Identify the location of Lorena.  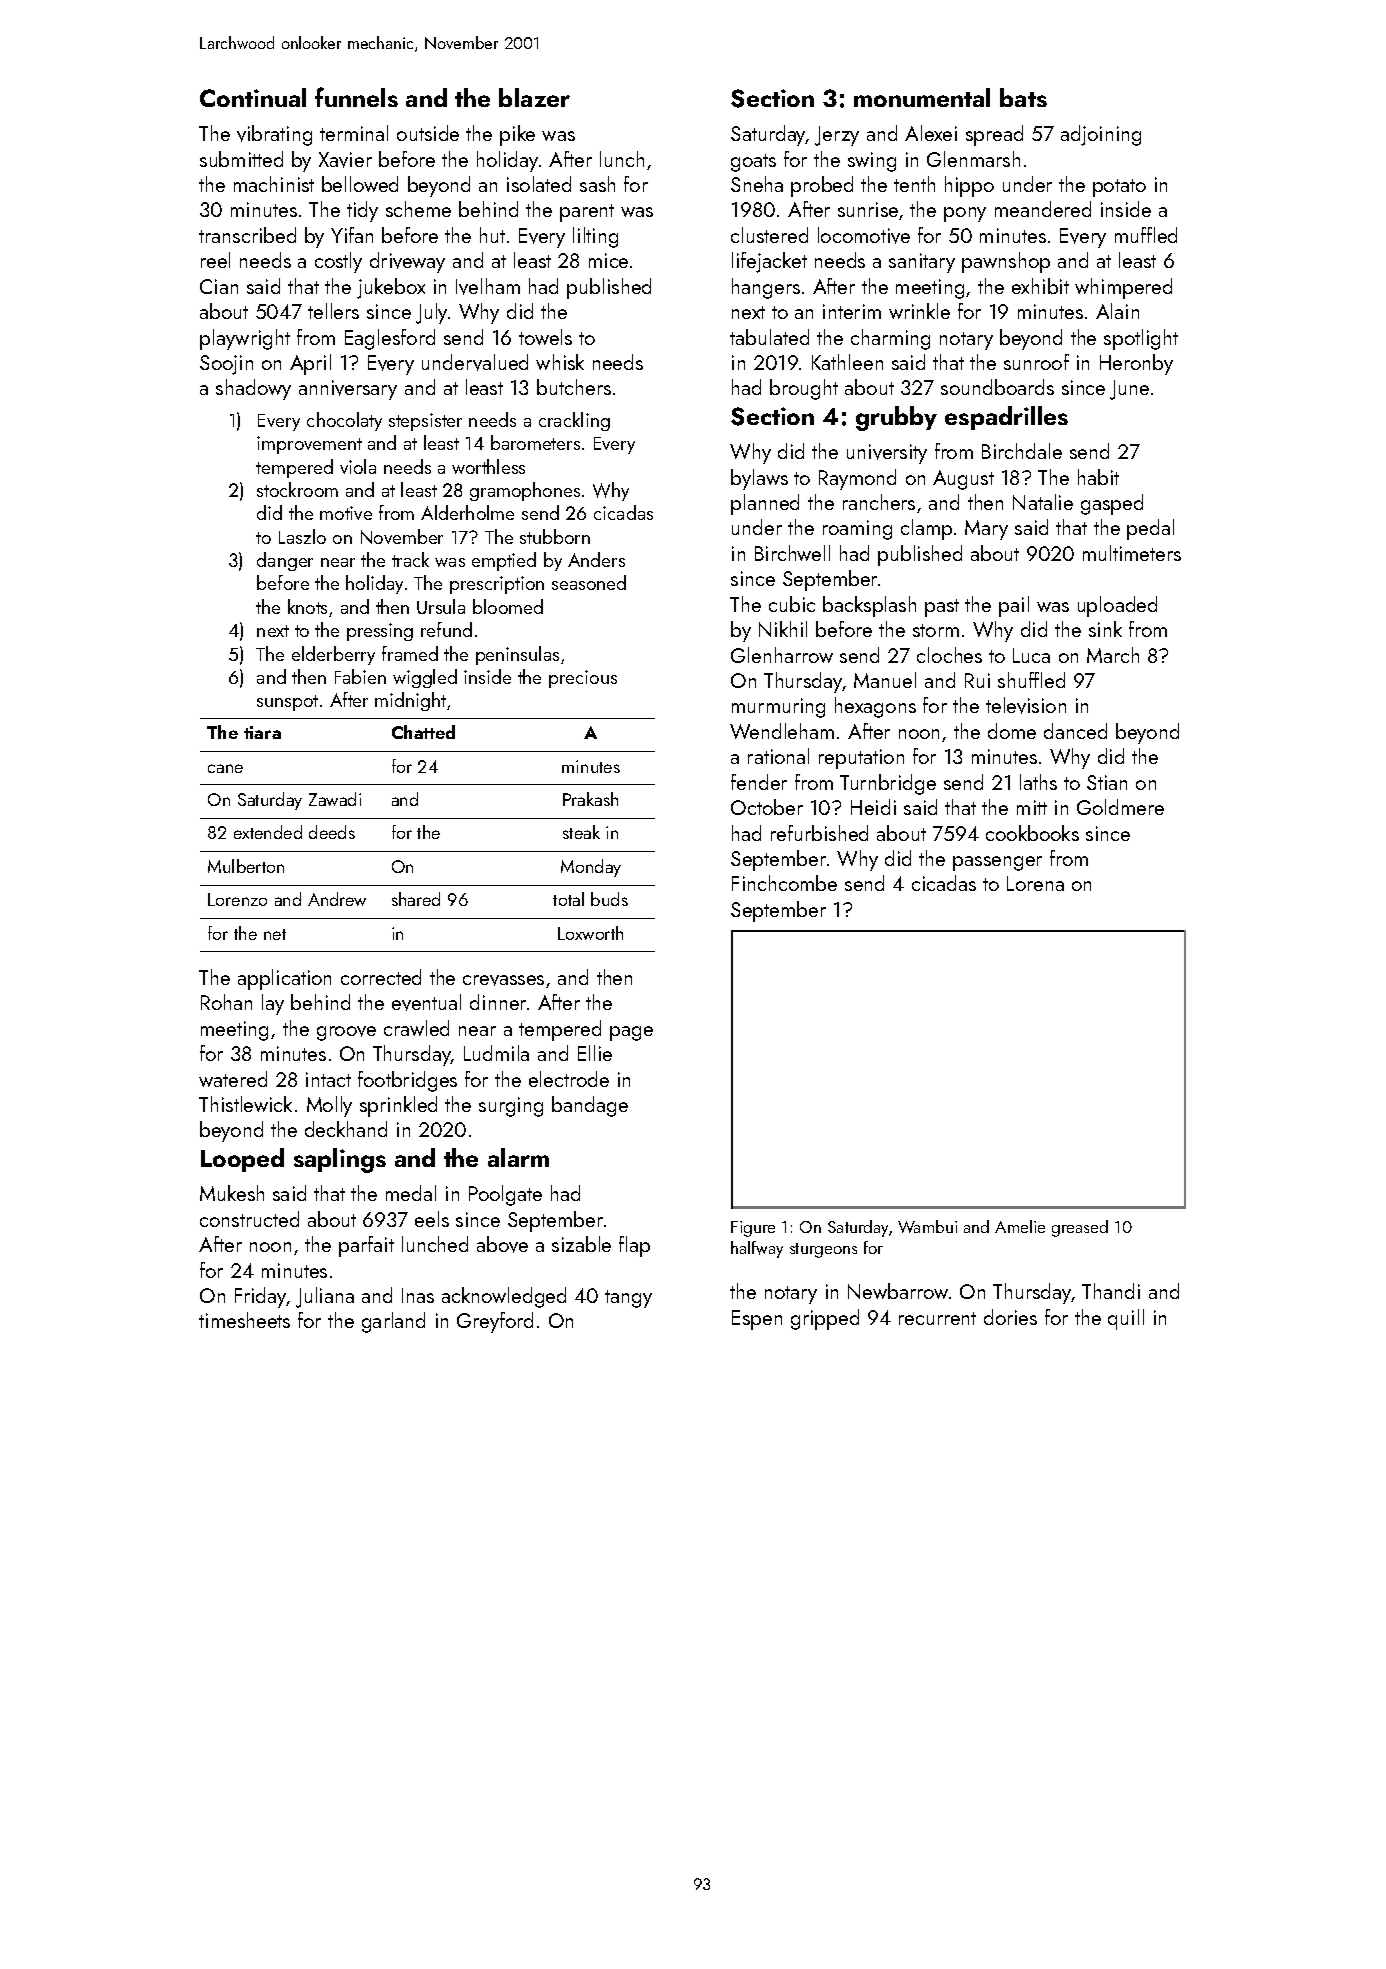
(1035, 883).
